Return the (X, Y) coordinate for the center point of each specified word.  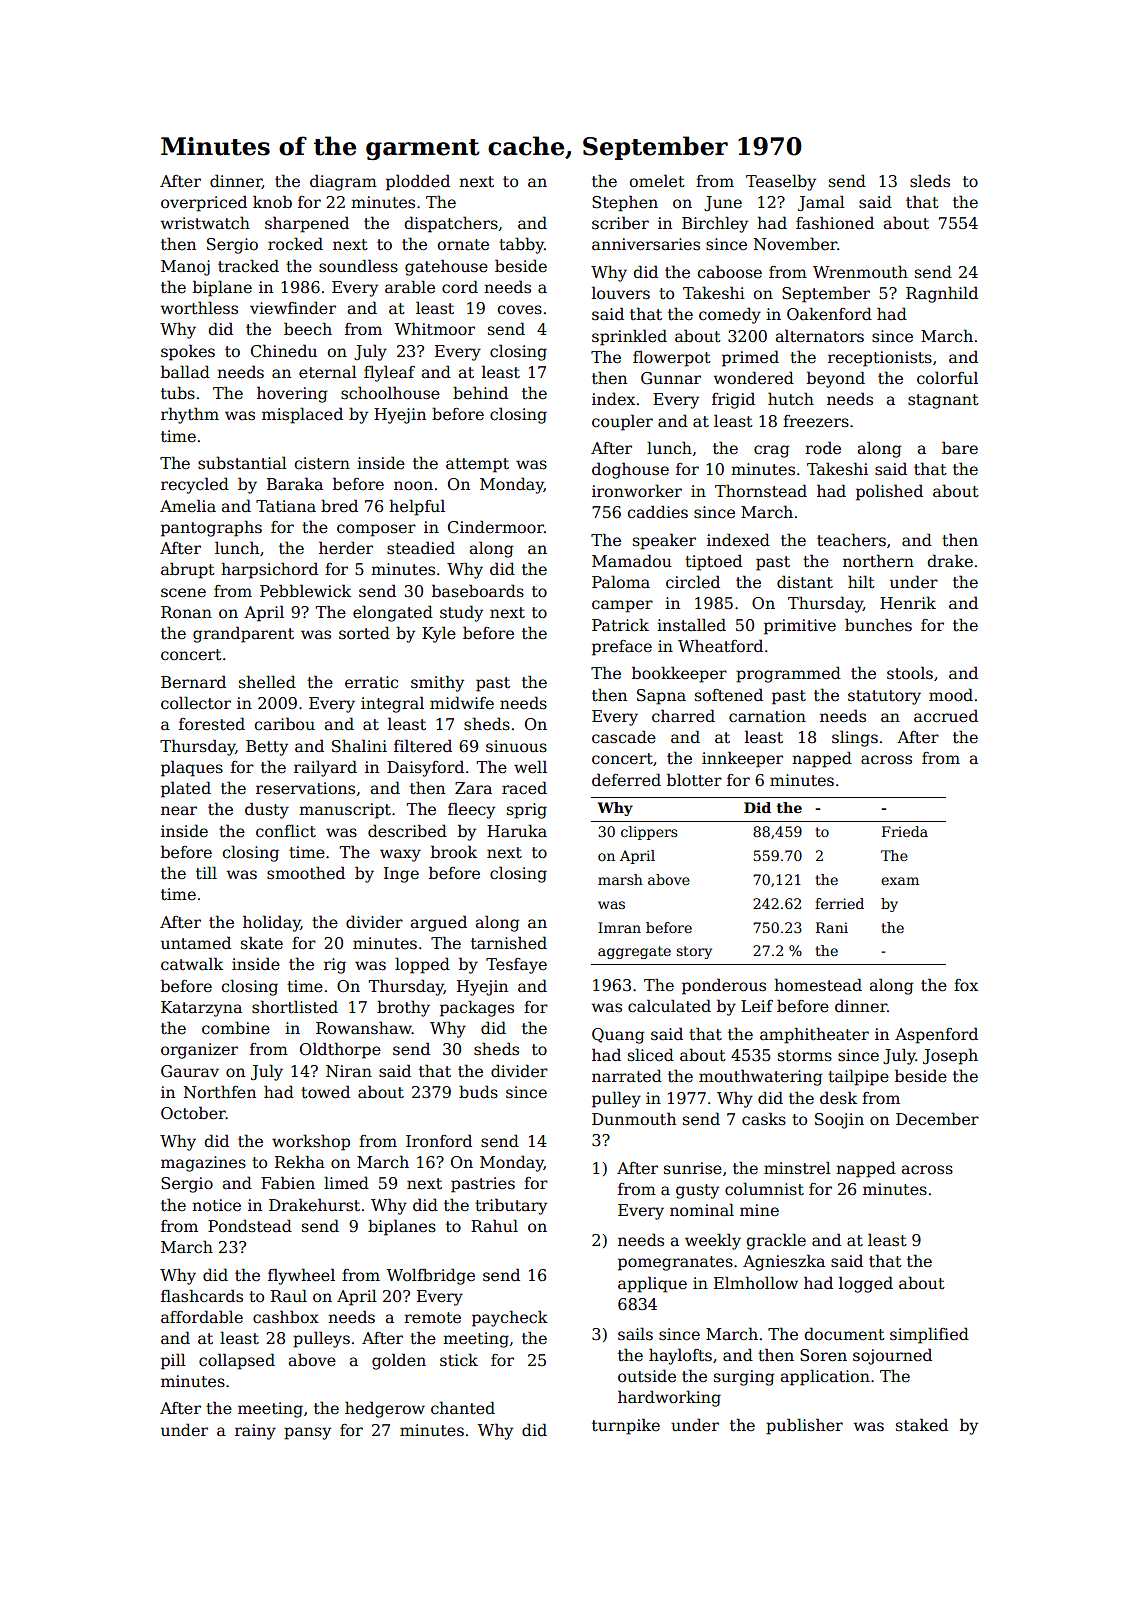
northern (878, 561)
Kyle (439, 634)
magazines (203, 1164)
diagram (343, 182)
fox (966, 985)
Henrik (908, 602)
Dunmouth (634, 1119)
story (694, 952)
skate (262, 943)
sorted (364, 633)
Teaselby (781, 182)
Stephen (625, 203)
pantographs (211, 528)
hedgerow (385, 1409)
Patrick (620, 624)
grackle (776, 1241)
